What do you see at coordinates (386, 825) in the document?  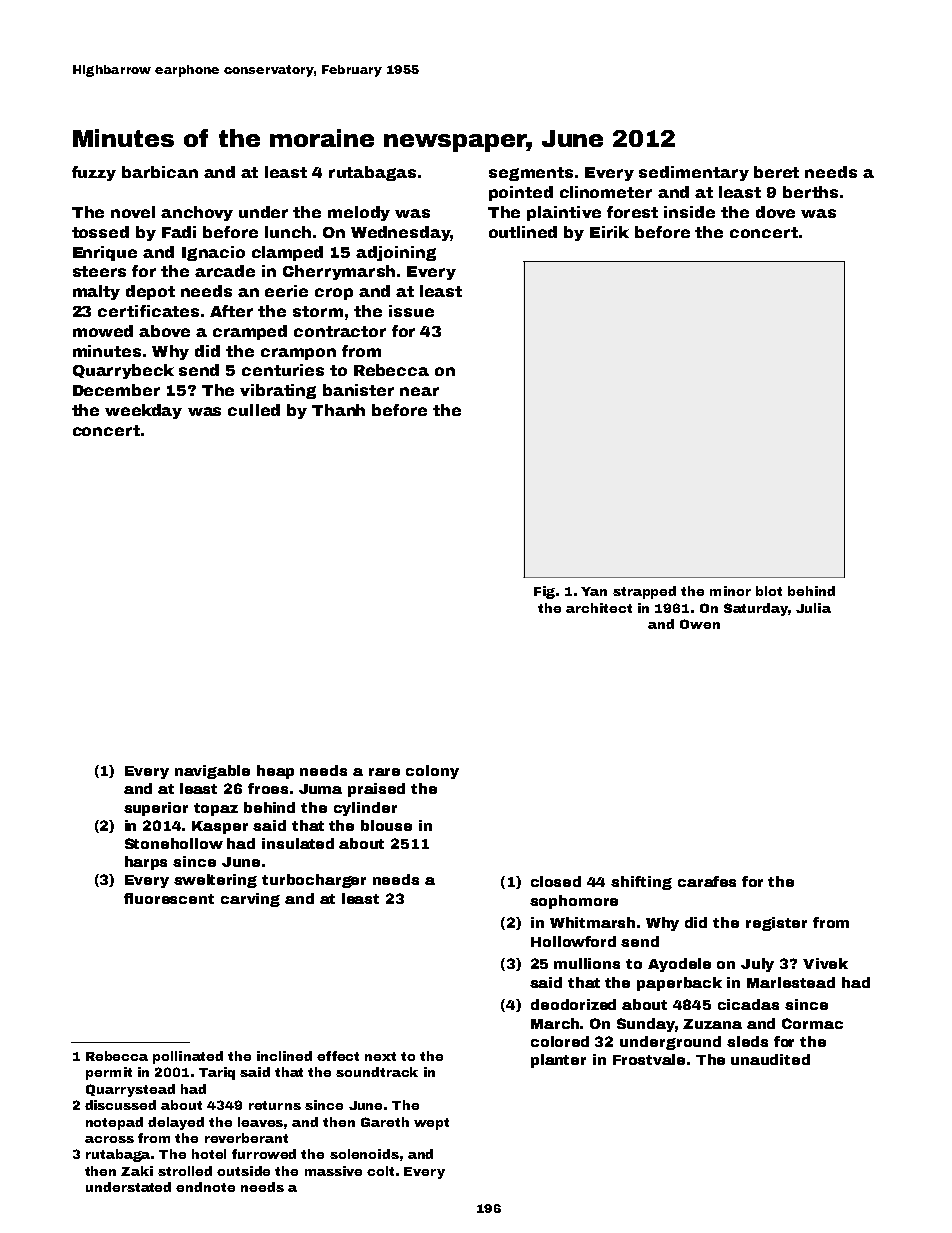 I see `blouse` at bounding box center [386, 825].
